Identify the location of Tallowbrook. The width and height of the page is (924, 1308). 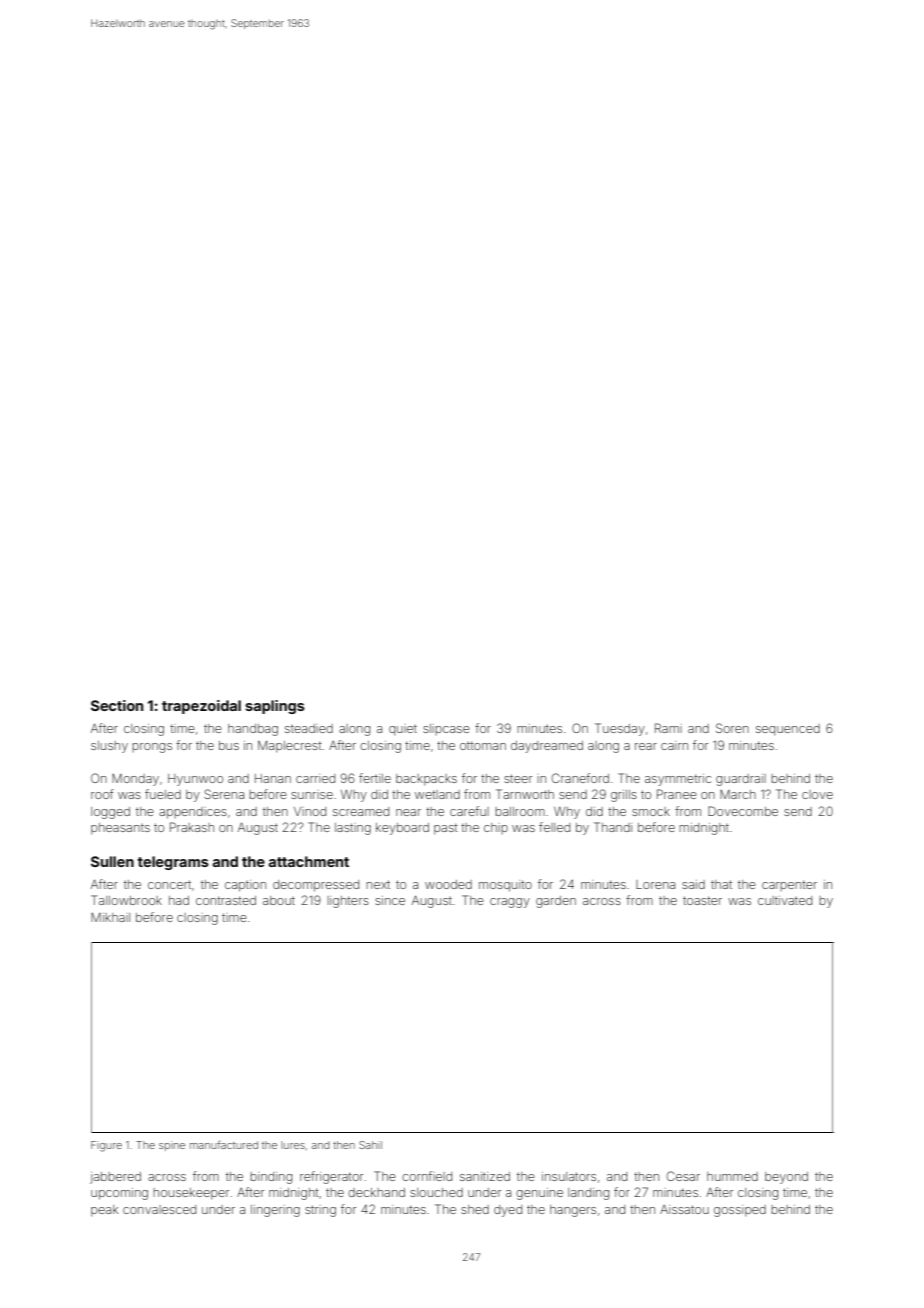
(126, 900).
